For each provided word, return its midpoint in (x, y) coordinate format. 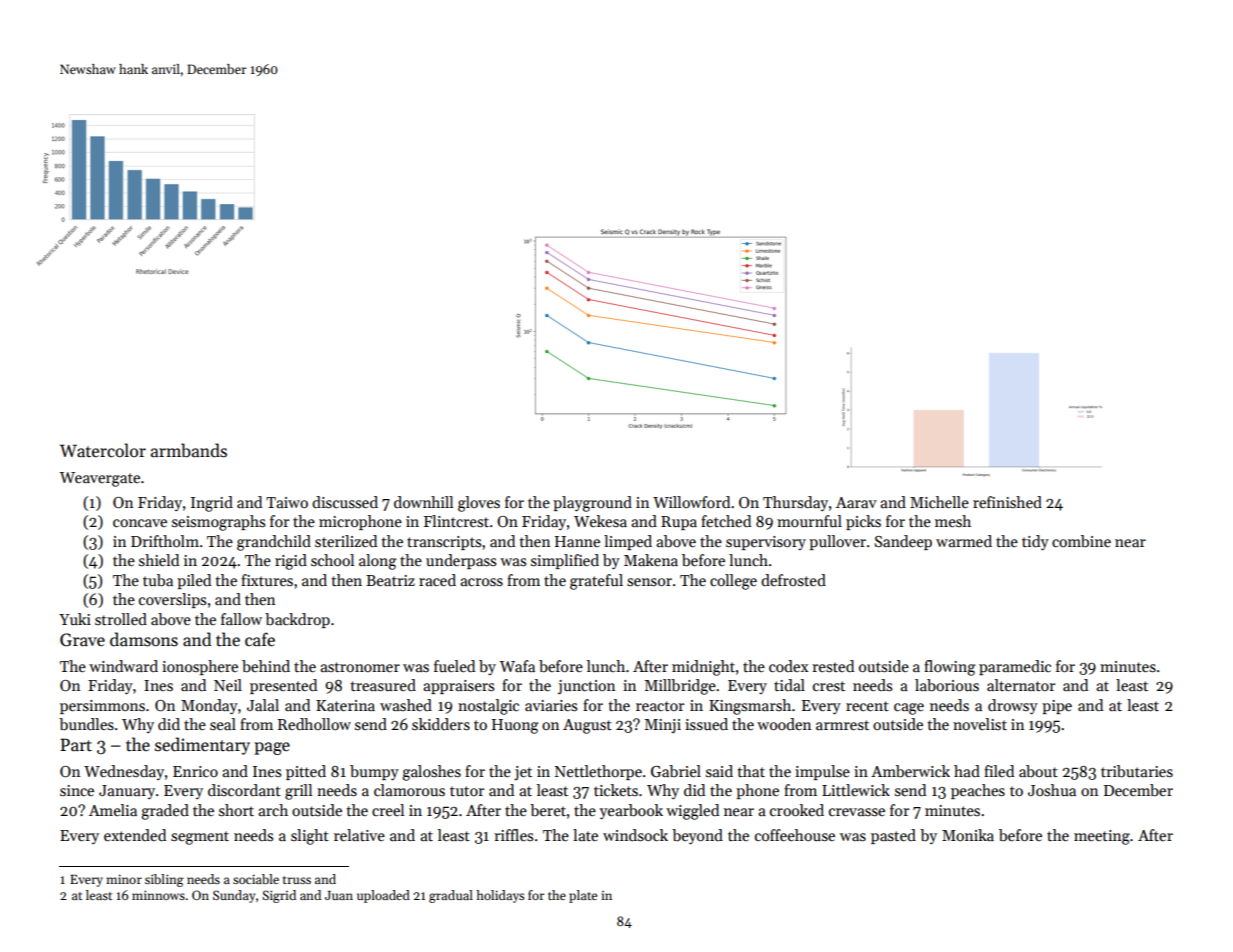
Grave (82, 640)
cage (909, 709)
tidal (789, 685)
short (236, 810)
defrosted (793, 580)
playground (592, 504)
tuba (158, 580)
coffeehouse (795, 835)
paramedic (1015, 667)
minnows (158, 895)
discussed (345, 502)
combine (1081, 541)
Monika (968, 835)
